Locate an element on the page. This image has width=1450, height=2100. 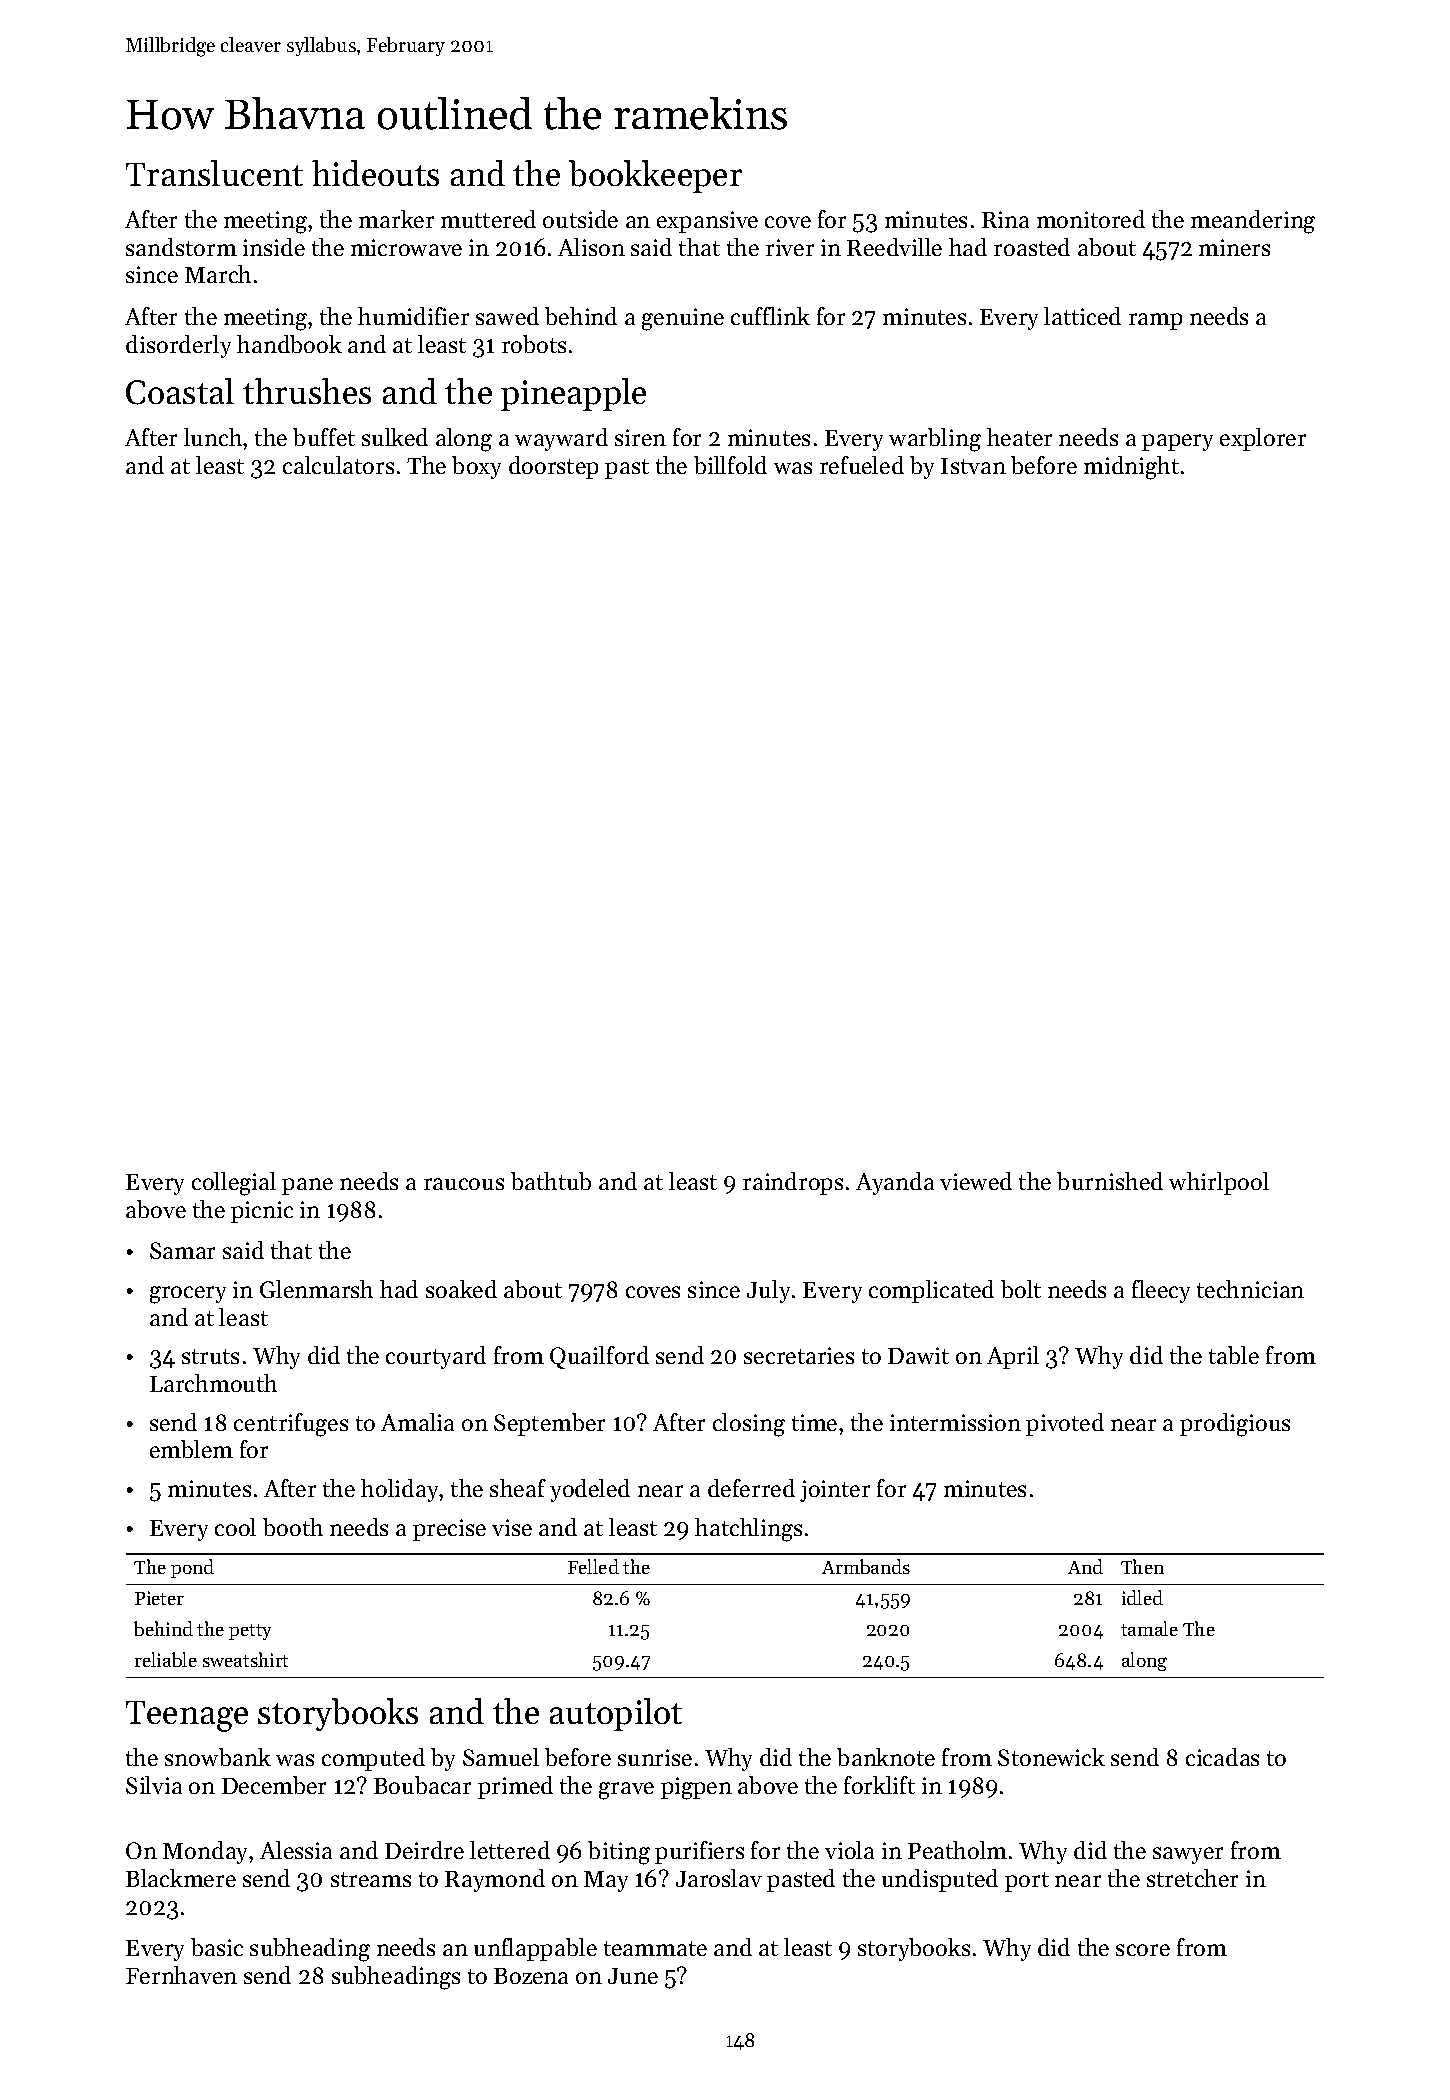
midnight is located at coordinates (1131, 468).
